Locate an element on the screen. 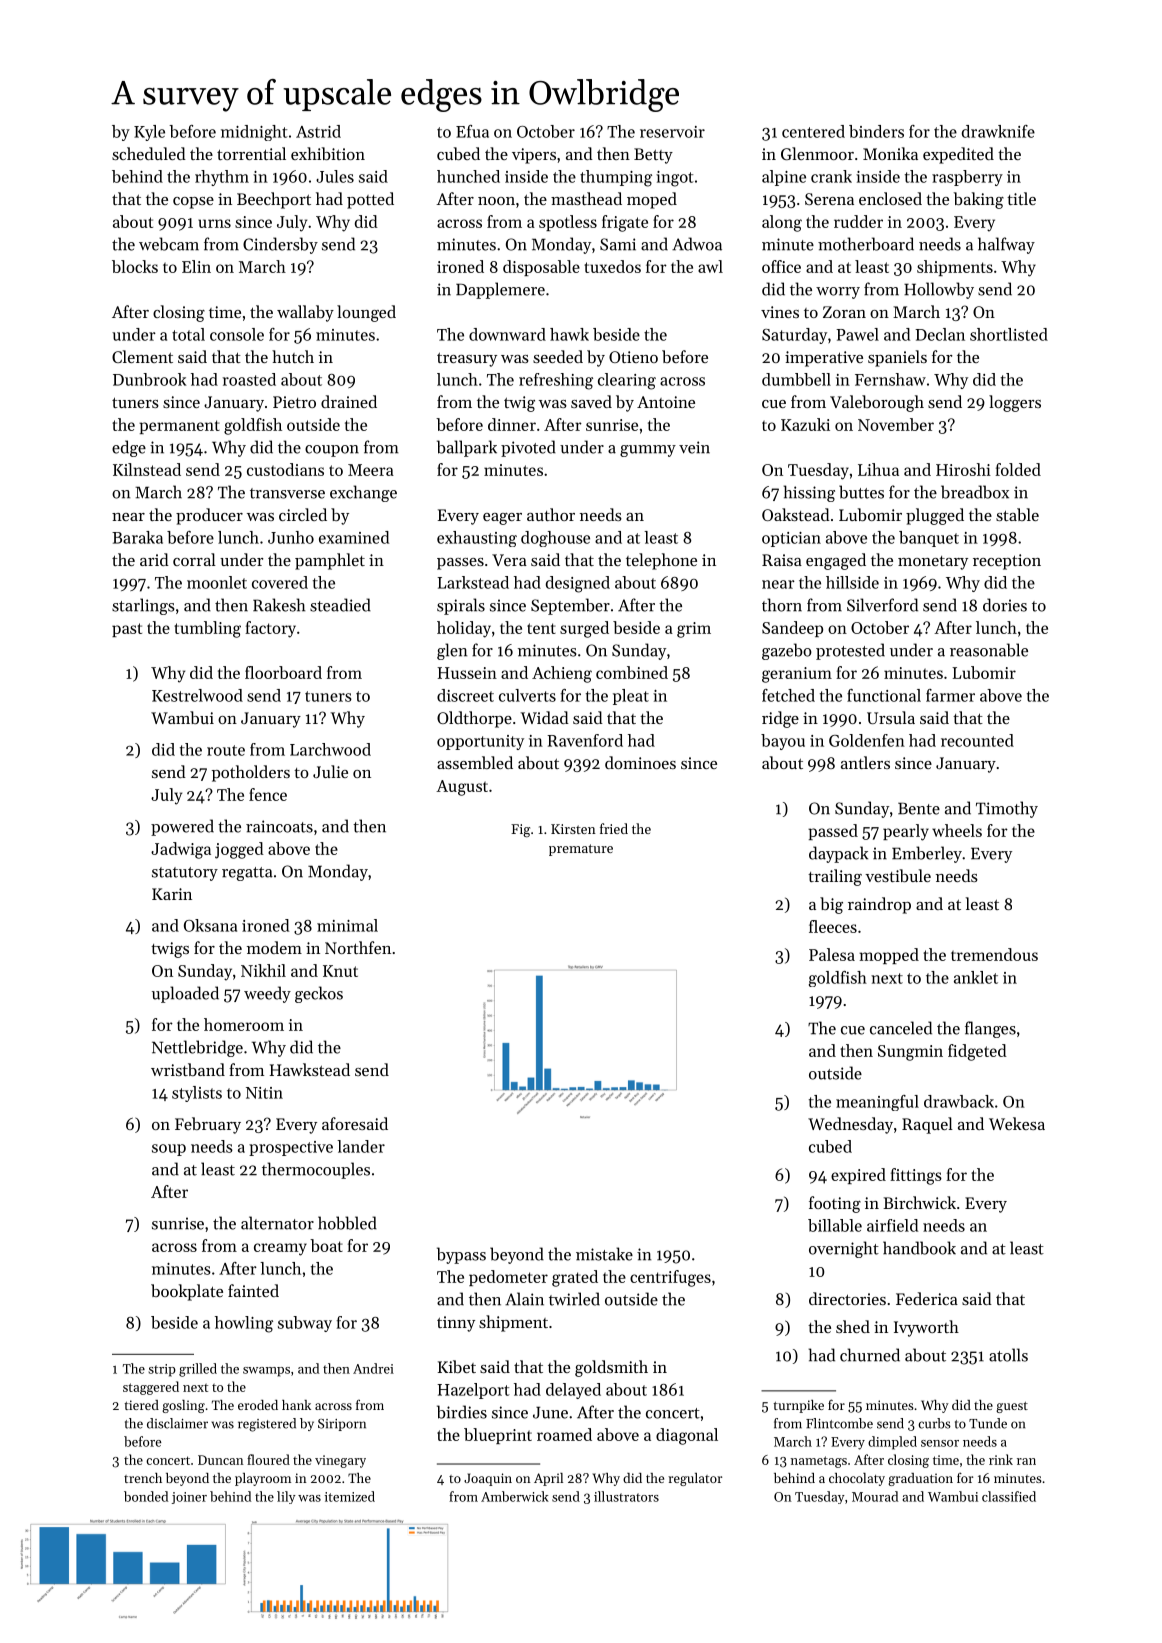 Image resolution: width=1162 pixels, height=1643 pixels. itemized is located at coordinates (350, 1496).
